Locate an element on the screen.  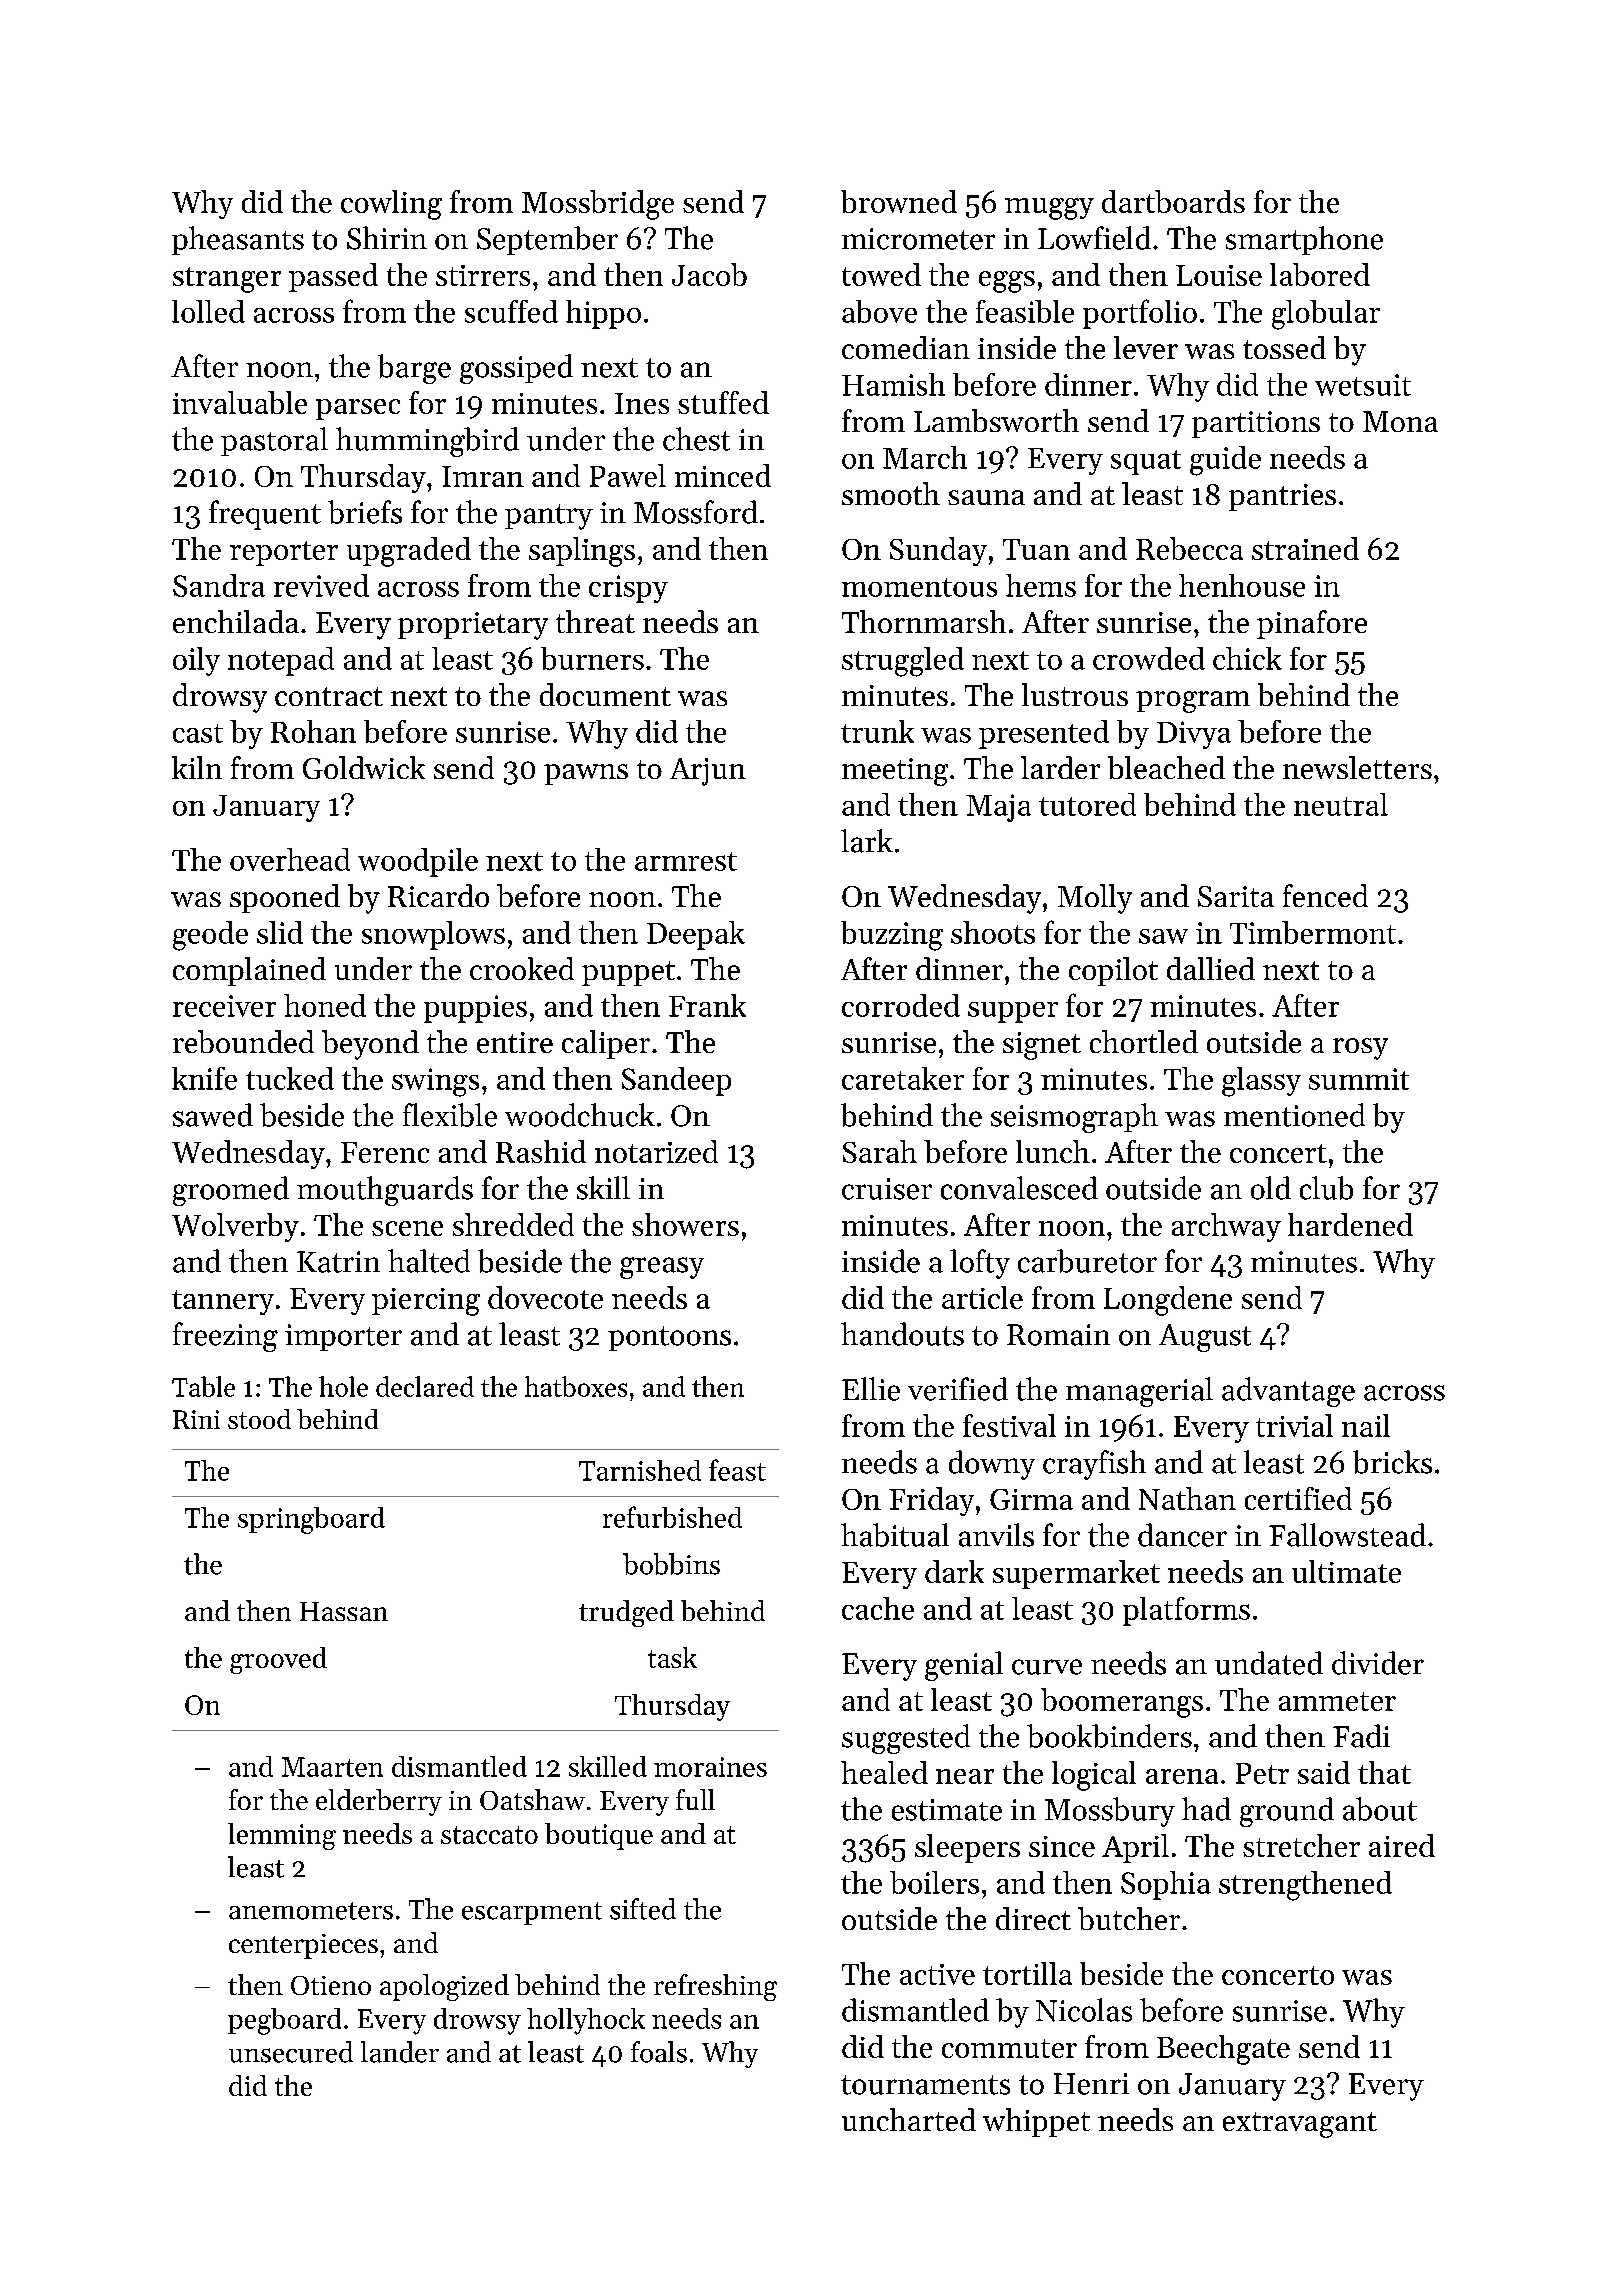
unsecured is located at coordinates (291, 2052).
